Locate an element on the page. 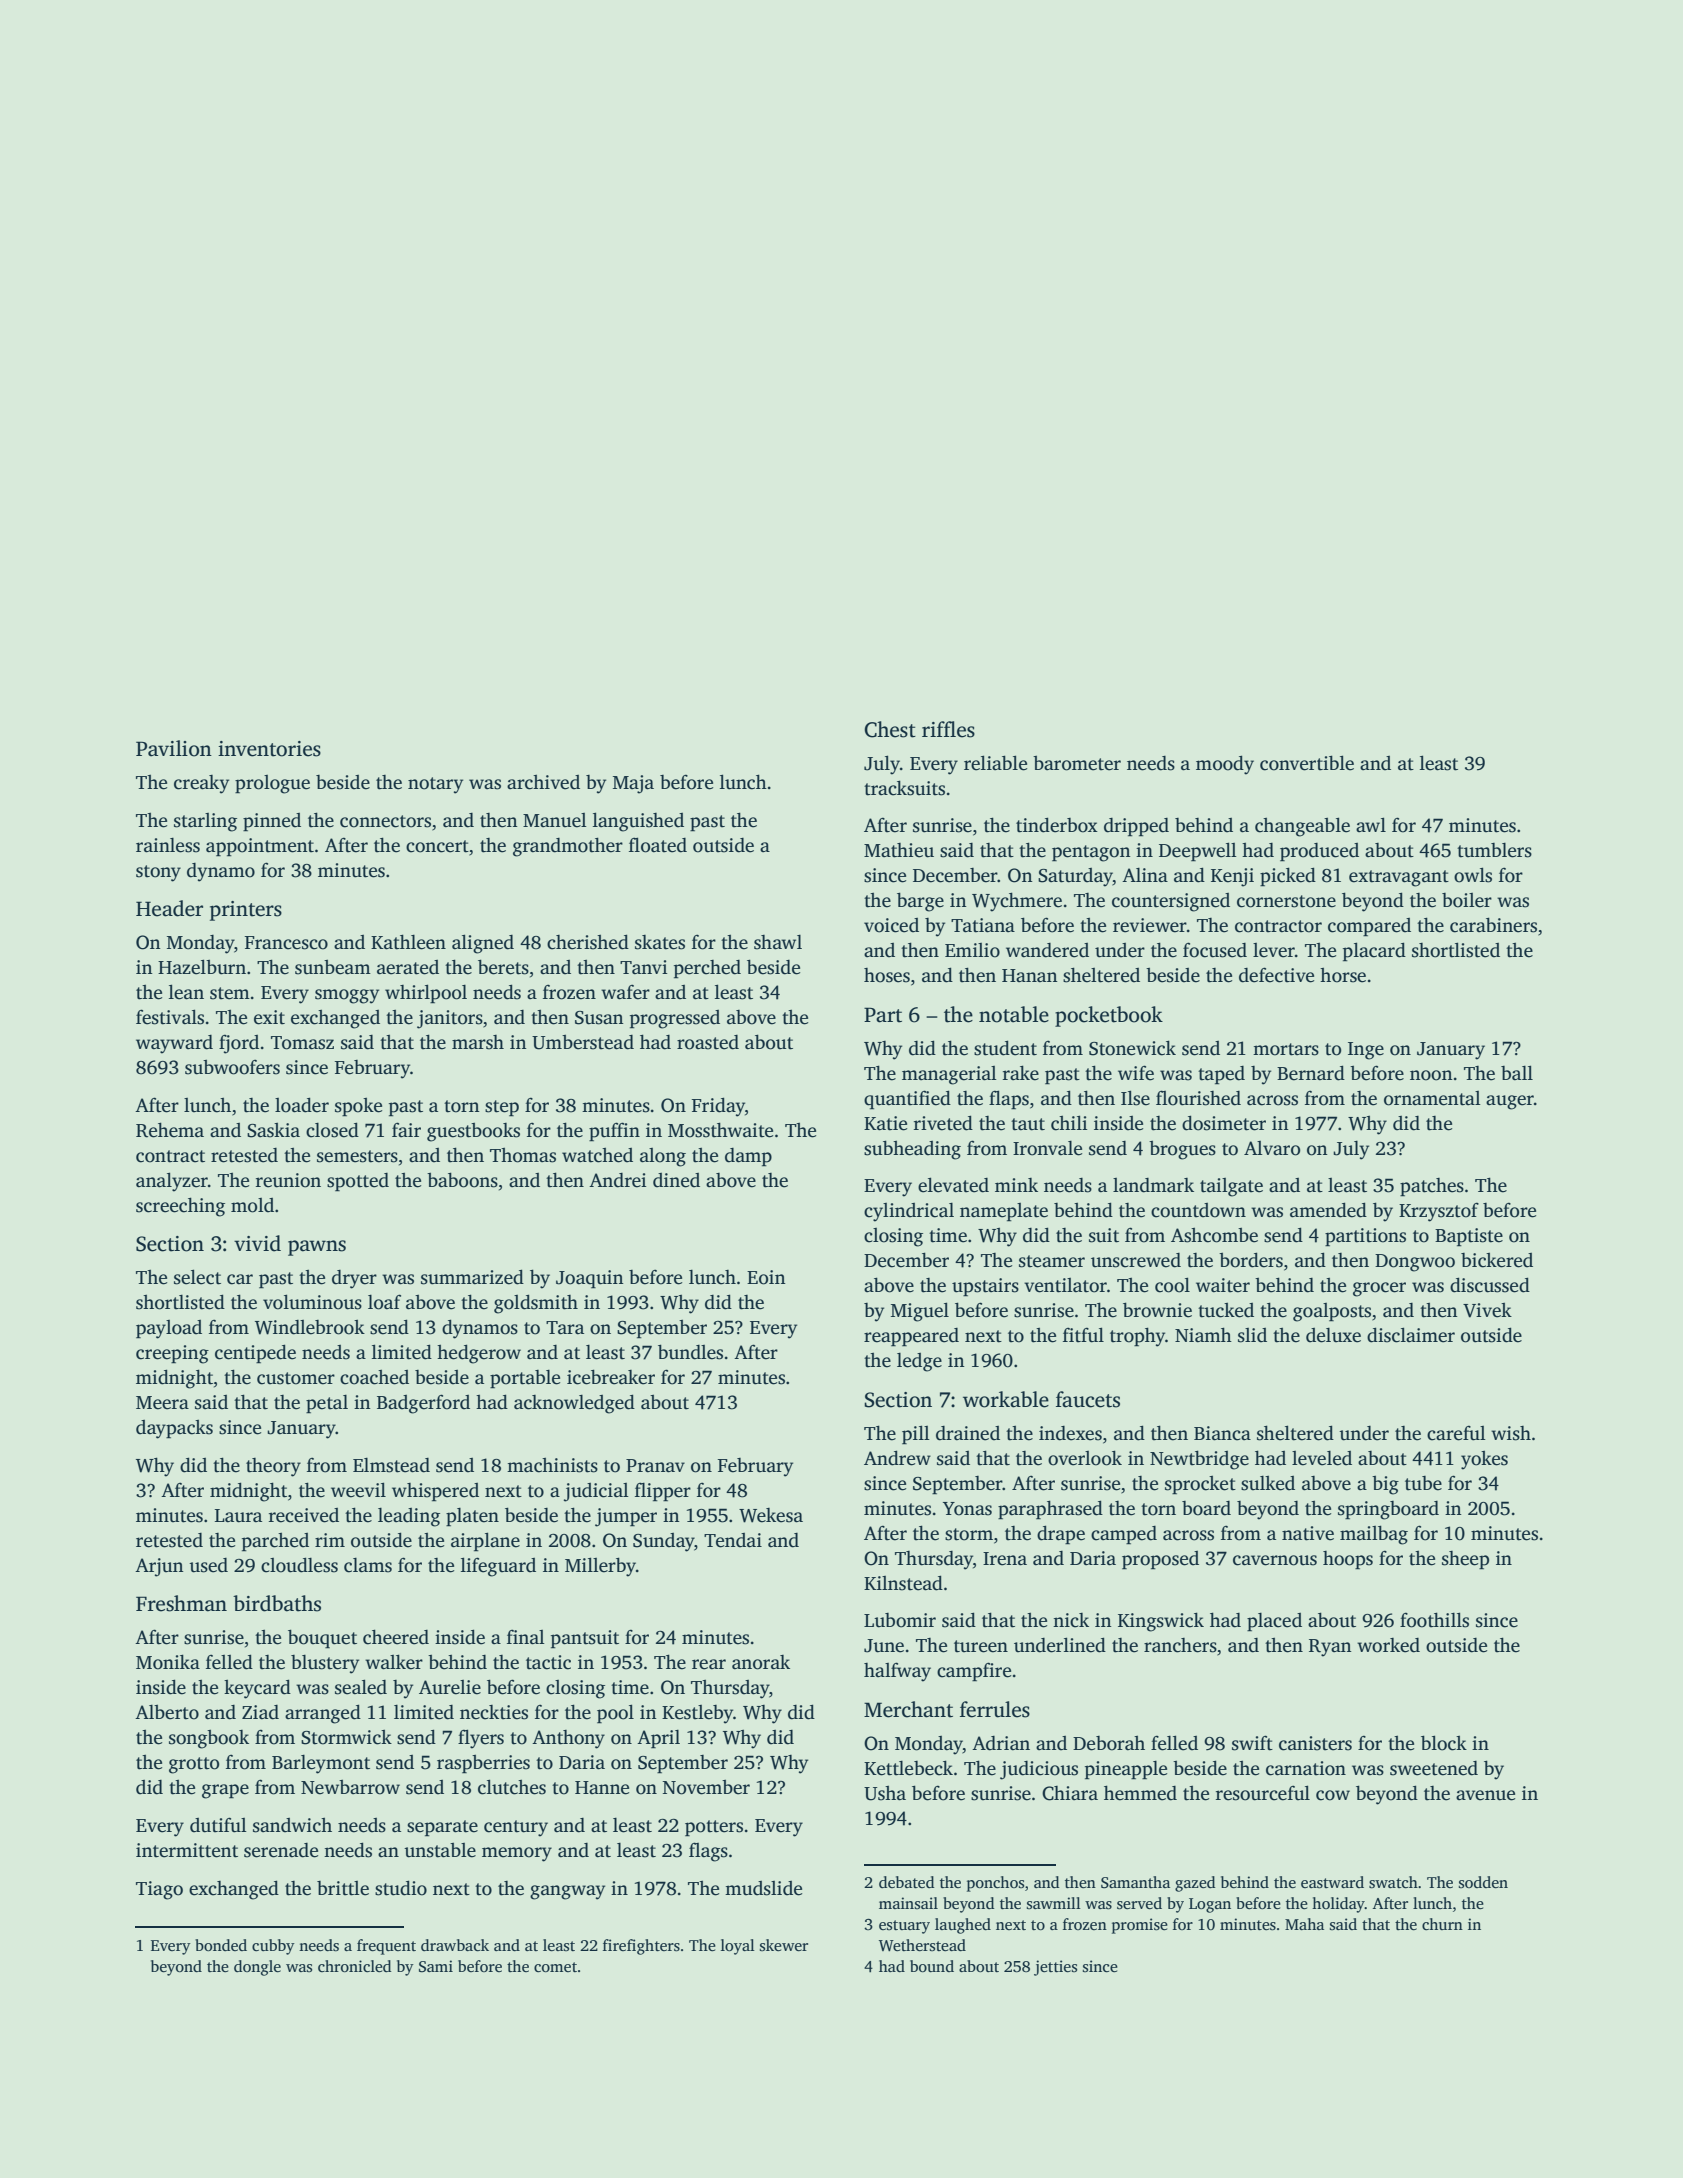 The width and height of the page is (1683, 2178). Tara is located at coordinates (565, 1328).
